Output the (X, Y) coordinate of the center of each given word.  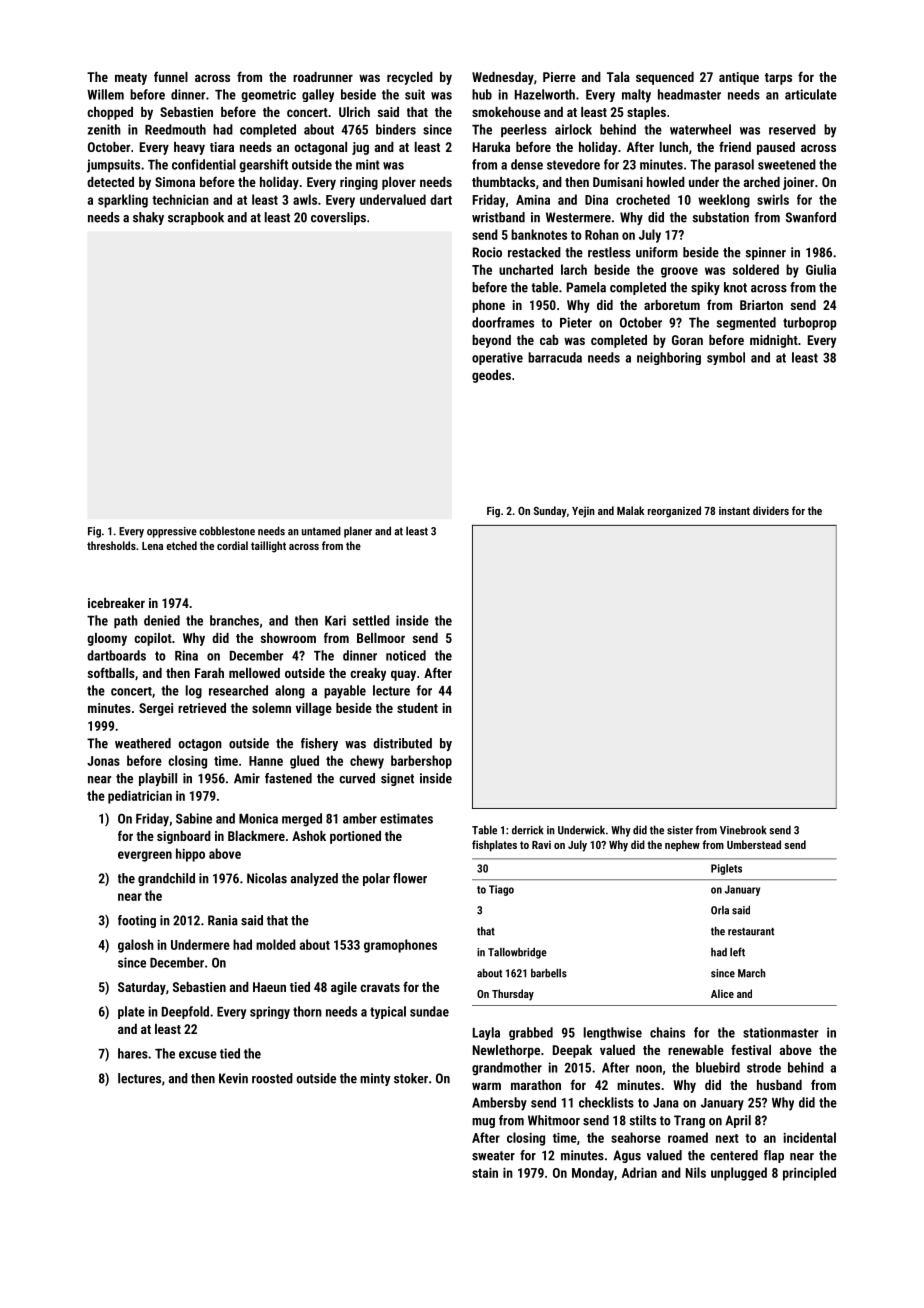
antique (739, 78)
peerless (524, 131)
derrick (528, 830)
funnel (171, 76)
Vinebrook (743, 830)
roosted (272, 1078)
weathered (143, 743)
